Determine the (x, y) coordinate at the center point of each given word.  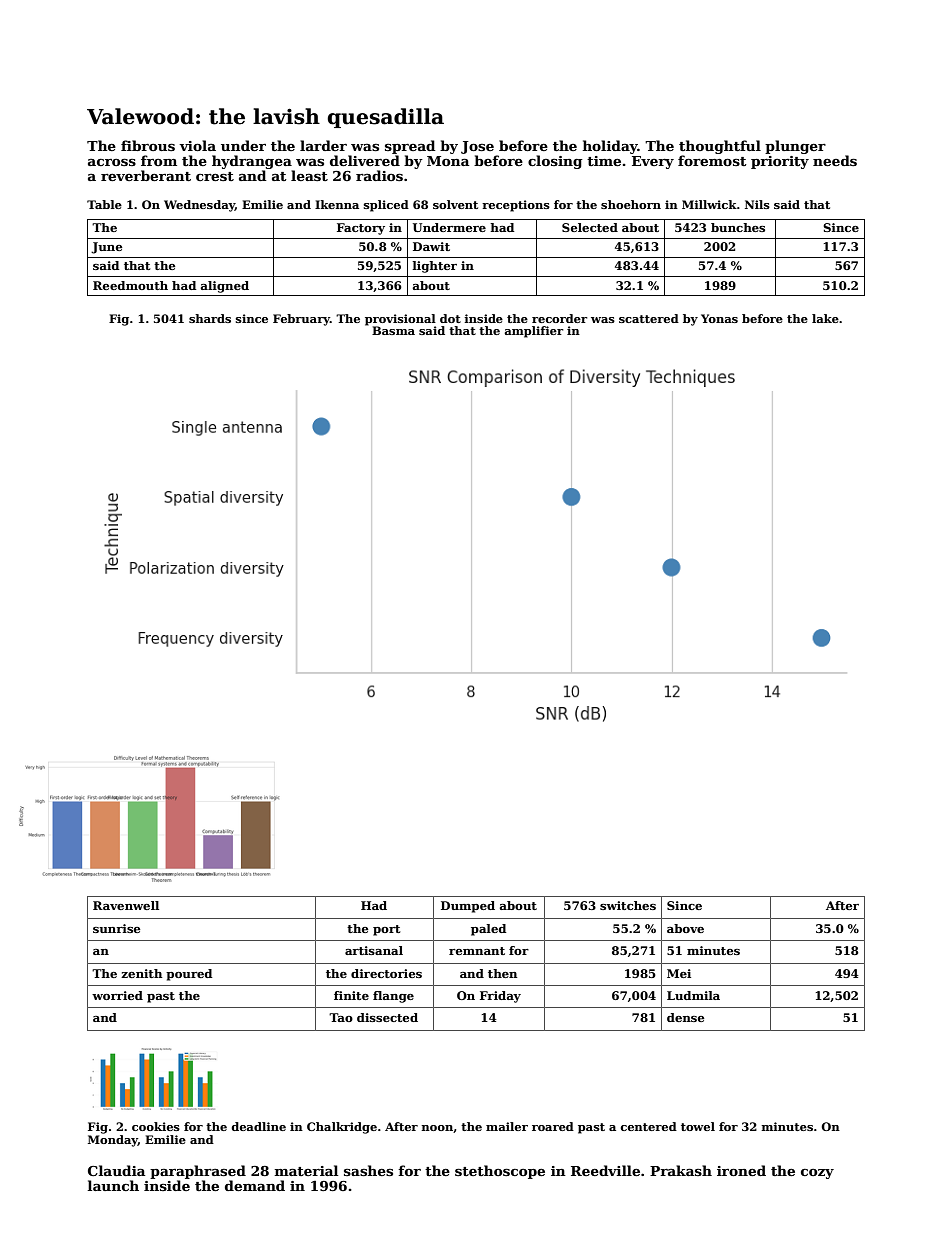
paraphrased (198, 1172)
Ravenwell (126, 905)
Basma (393, 330)
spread (410, 147)
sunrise (117, 928)
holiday (610, 147)
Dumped (468, 907)
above (685, 928)
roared (553, 1126)
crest (215, 176)
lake (825, 318)
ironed (741, 1170)
